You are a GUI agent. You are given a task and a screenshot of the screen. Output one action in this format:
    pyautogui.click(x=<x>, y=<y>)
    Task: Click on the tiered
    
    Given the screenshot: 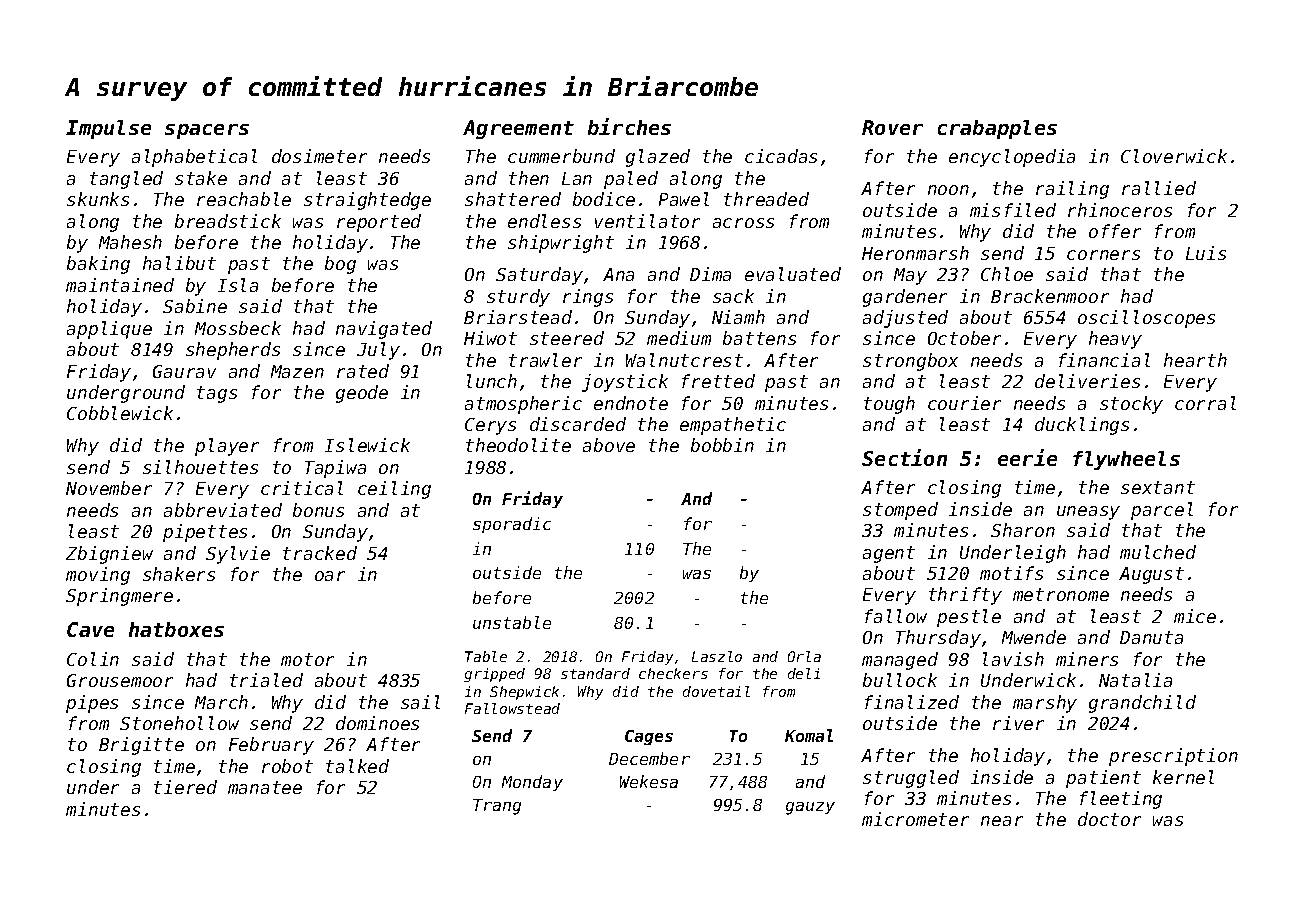 What is the action you would take?
    pyautogui.click(x=185, y=787)
